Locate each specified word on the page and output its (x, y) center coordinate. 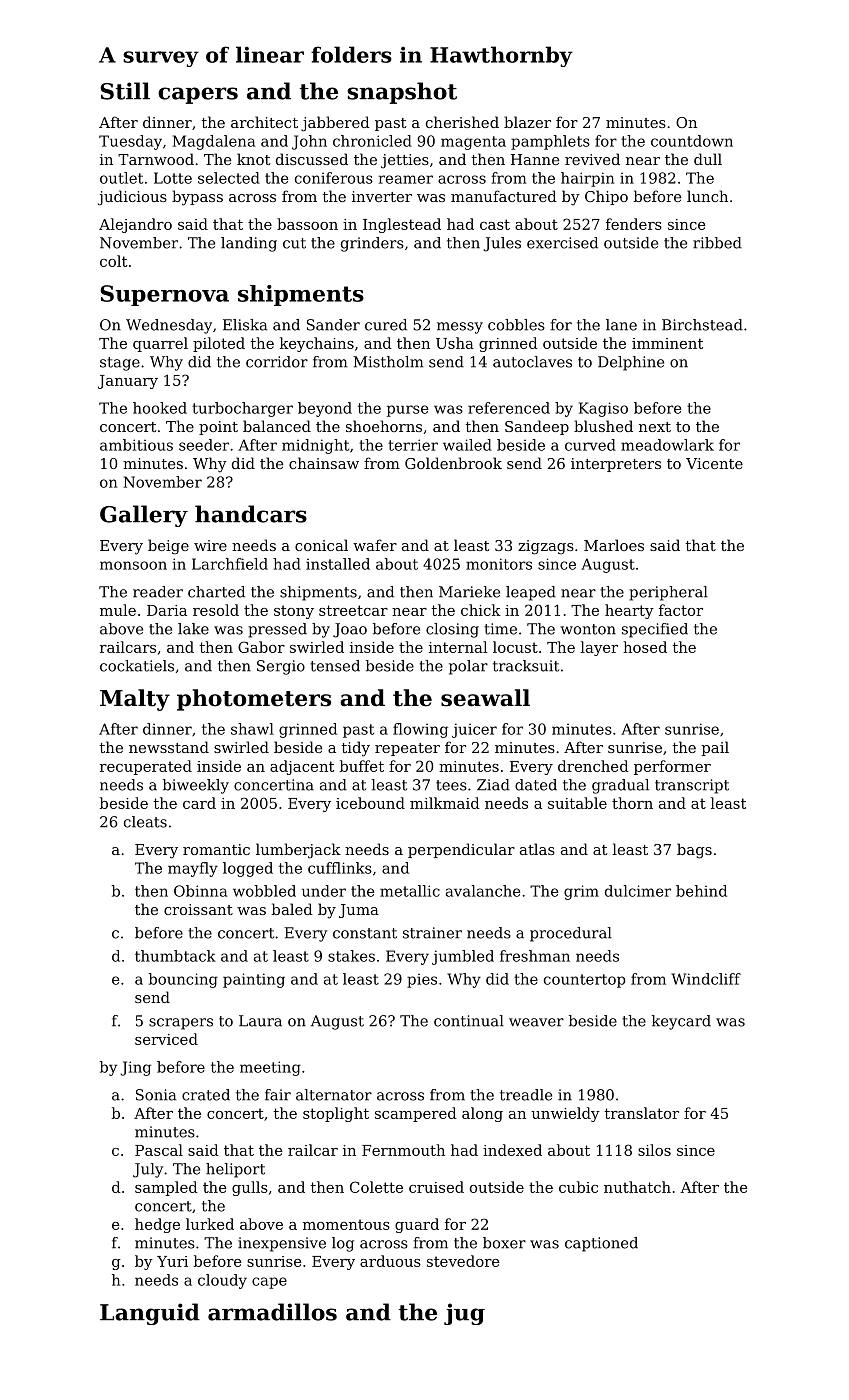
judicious (132, 198)
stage (120, 364)
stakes (351, 956)
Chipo (606, 197)
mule (118, 610)
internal (458, 647)
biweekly (196, 786)
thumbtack (175, 956)
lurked (210, 1224)
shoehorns (384, 426)
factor (681, 610)
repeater (407, 749)
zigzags (546, 547)
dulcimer (638, 891)
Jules (502, 244)
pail (715, 748)
